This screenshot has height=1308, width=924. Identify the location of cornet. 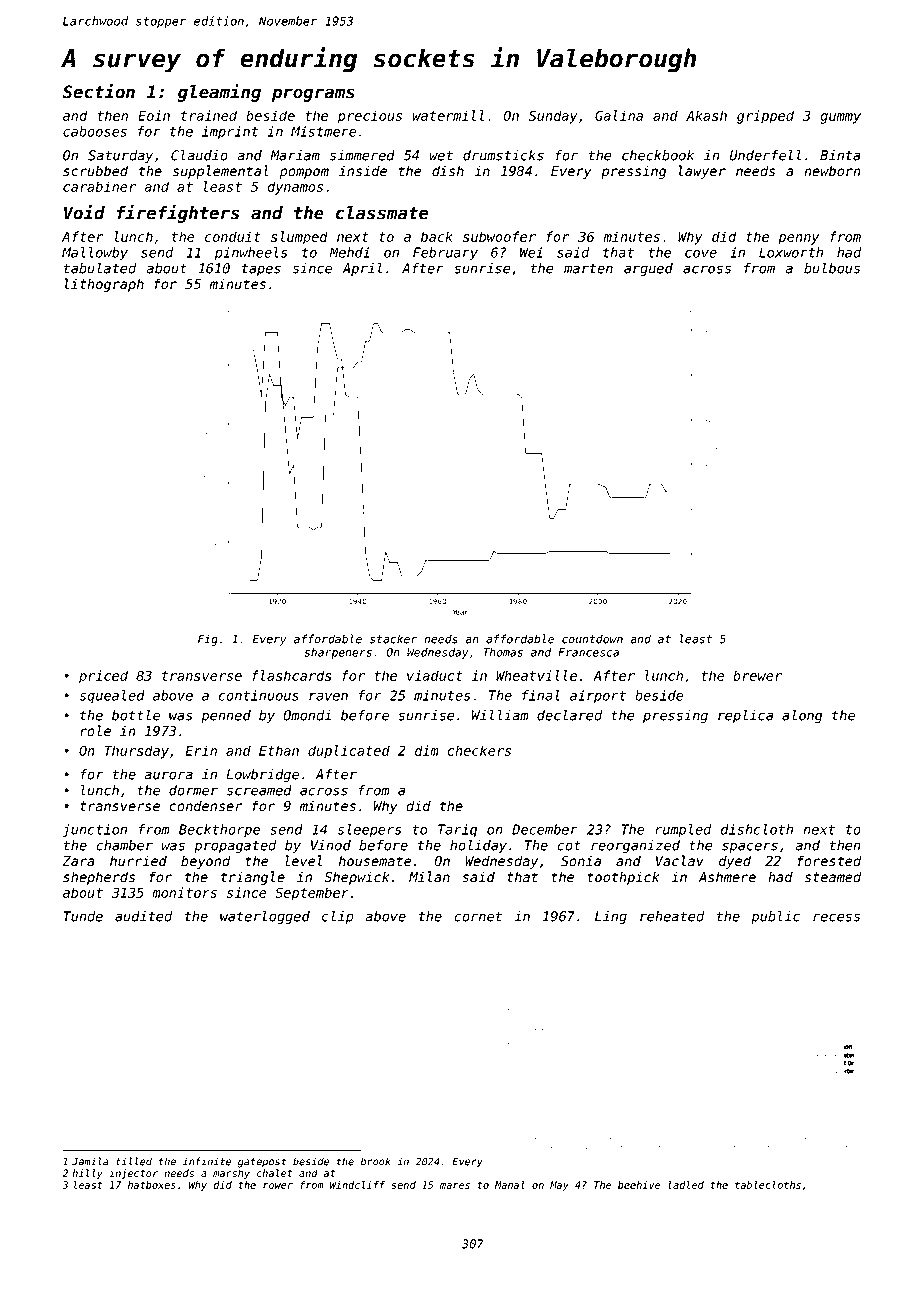
(478, 917).
